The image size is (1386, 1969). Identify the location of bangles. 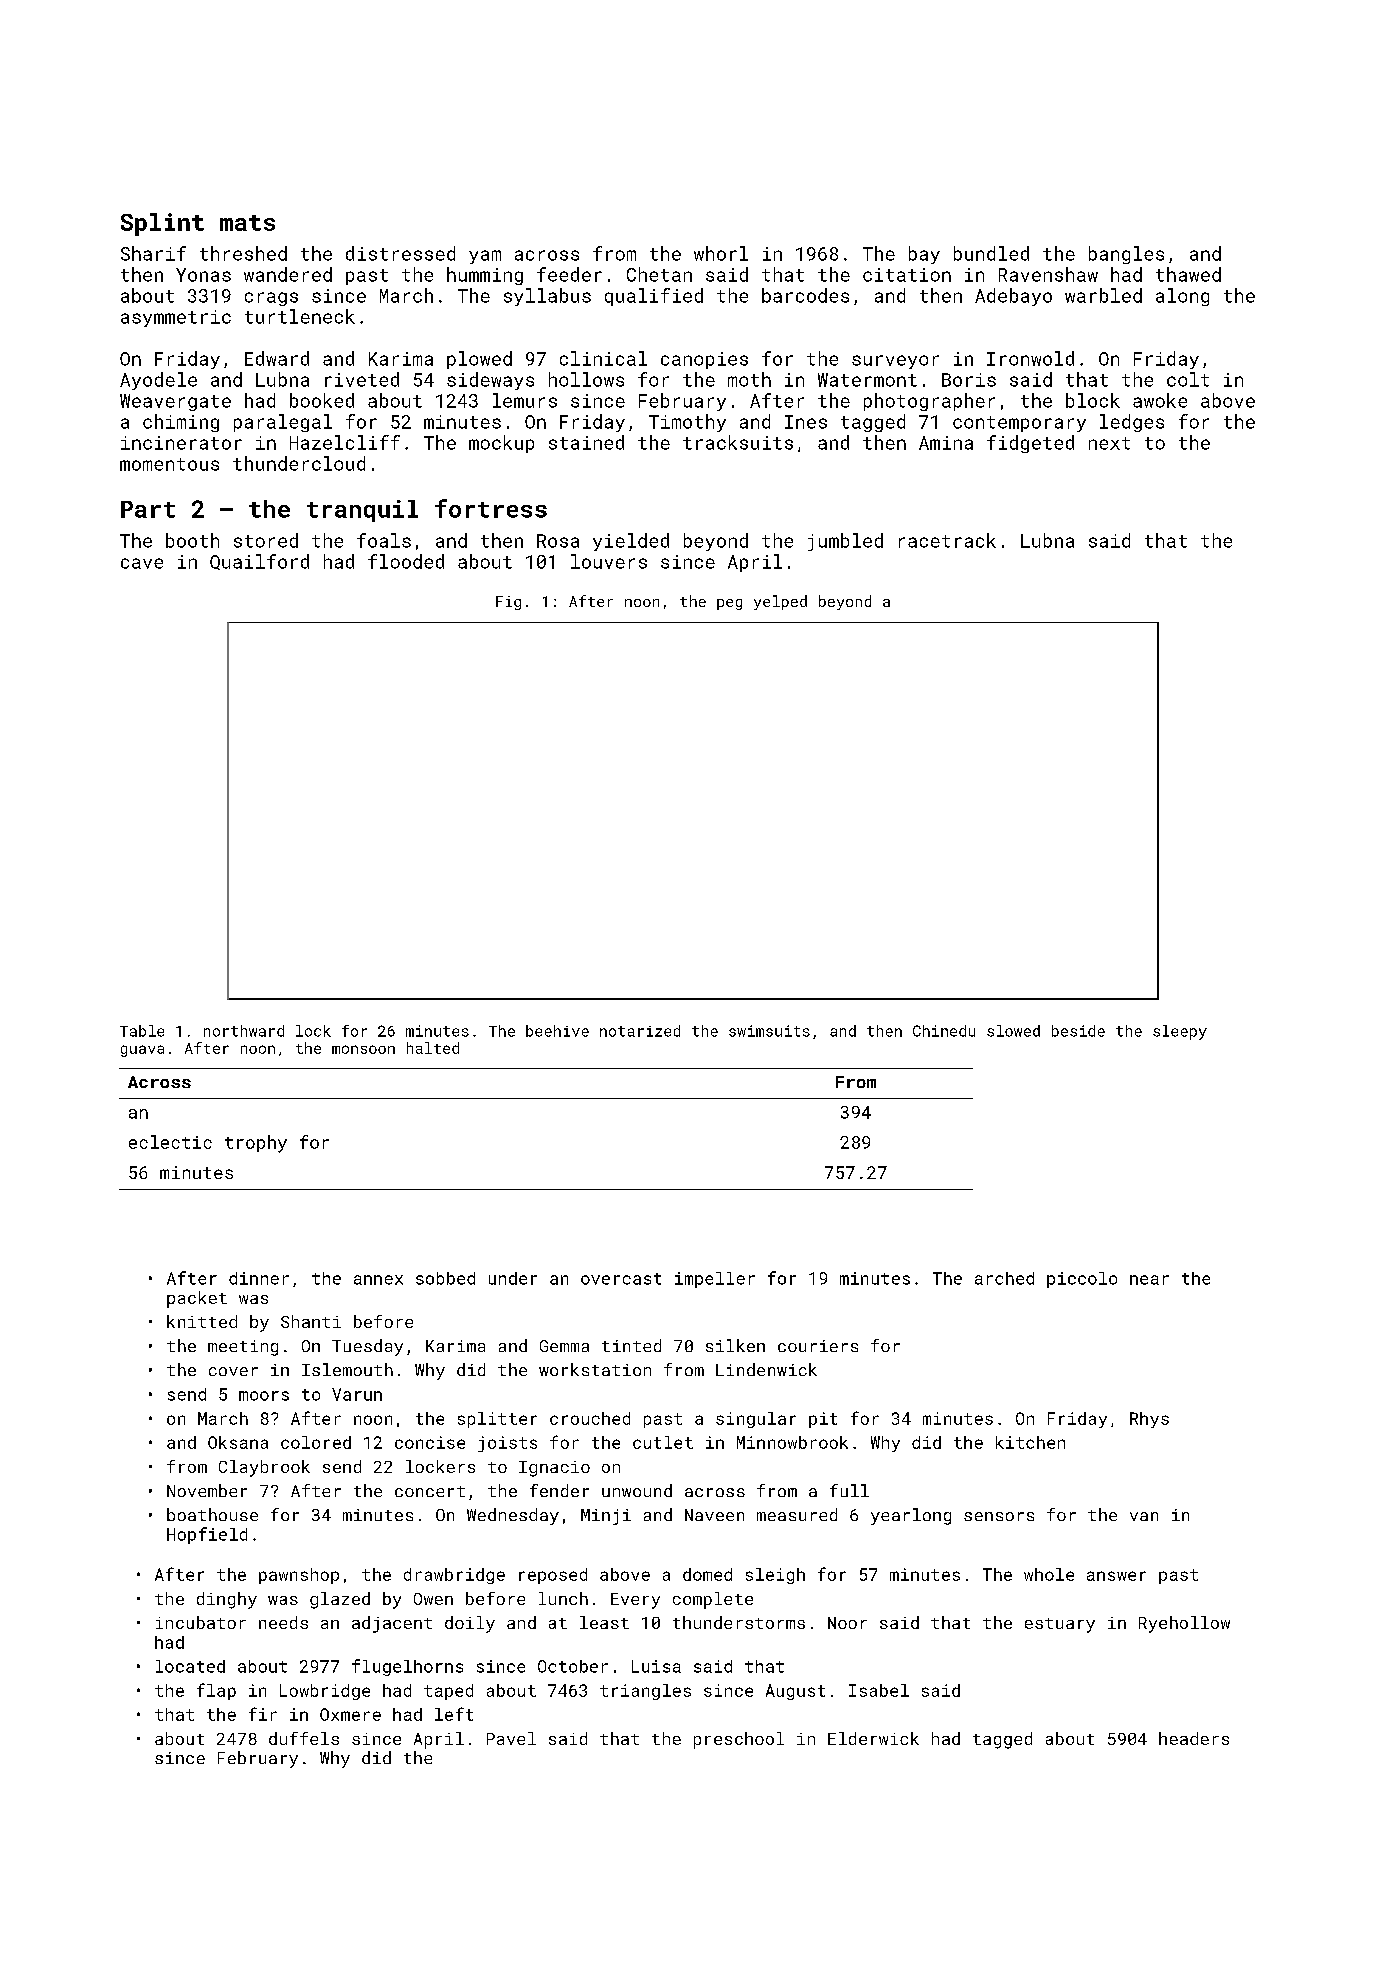
(1126, 255).
